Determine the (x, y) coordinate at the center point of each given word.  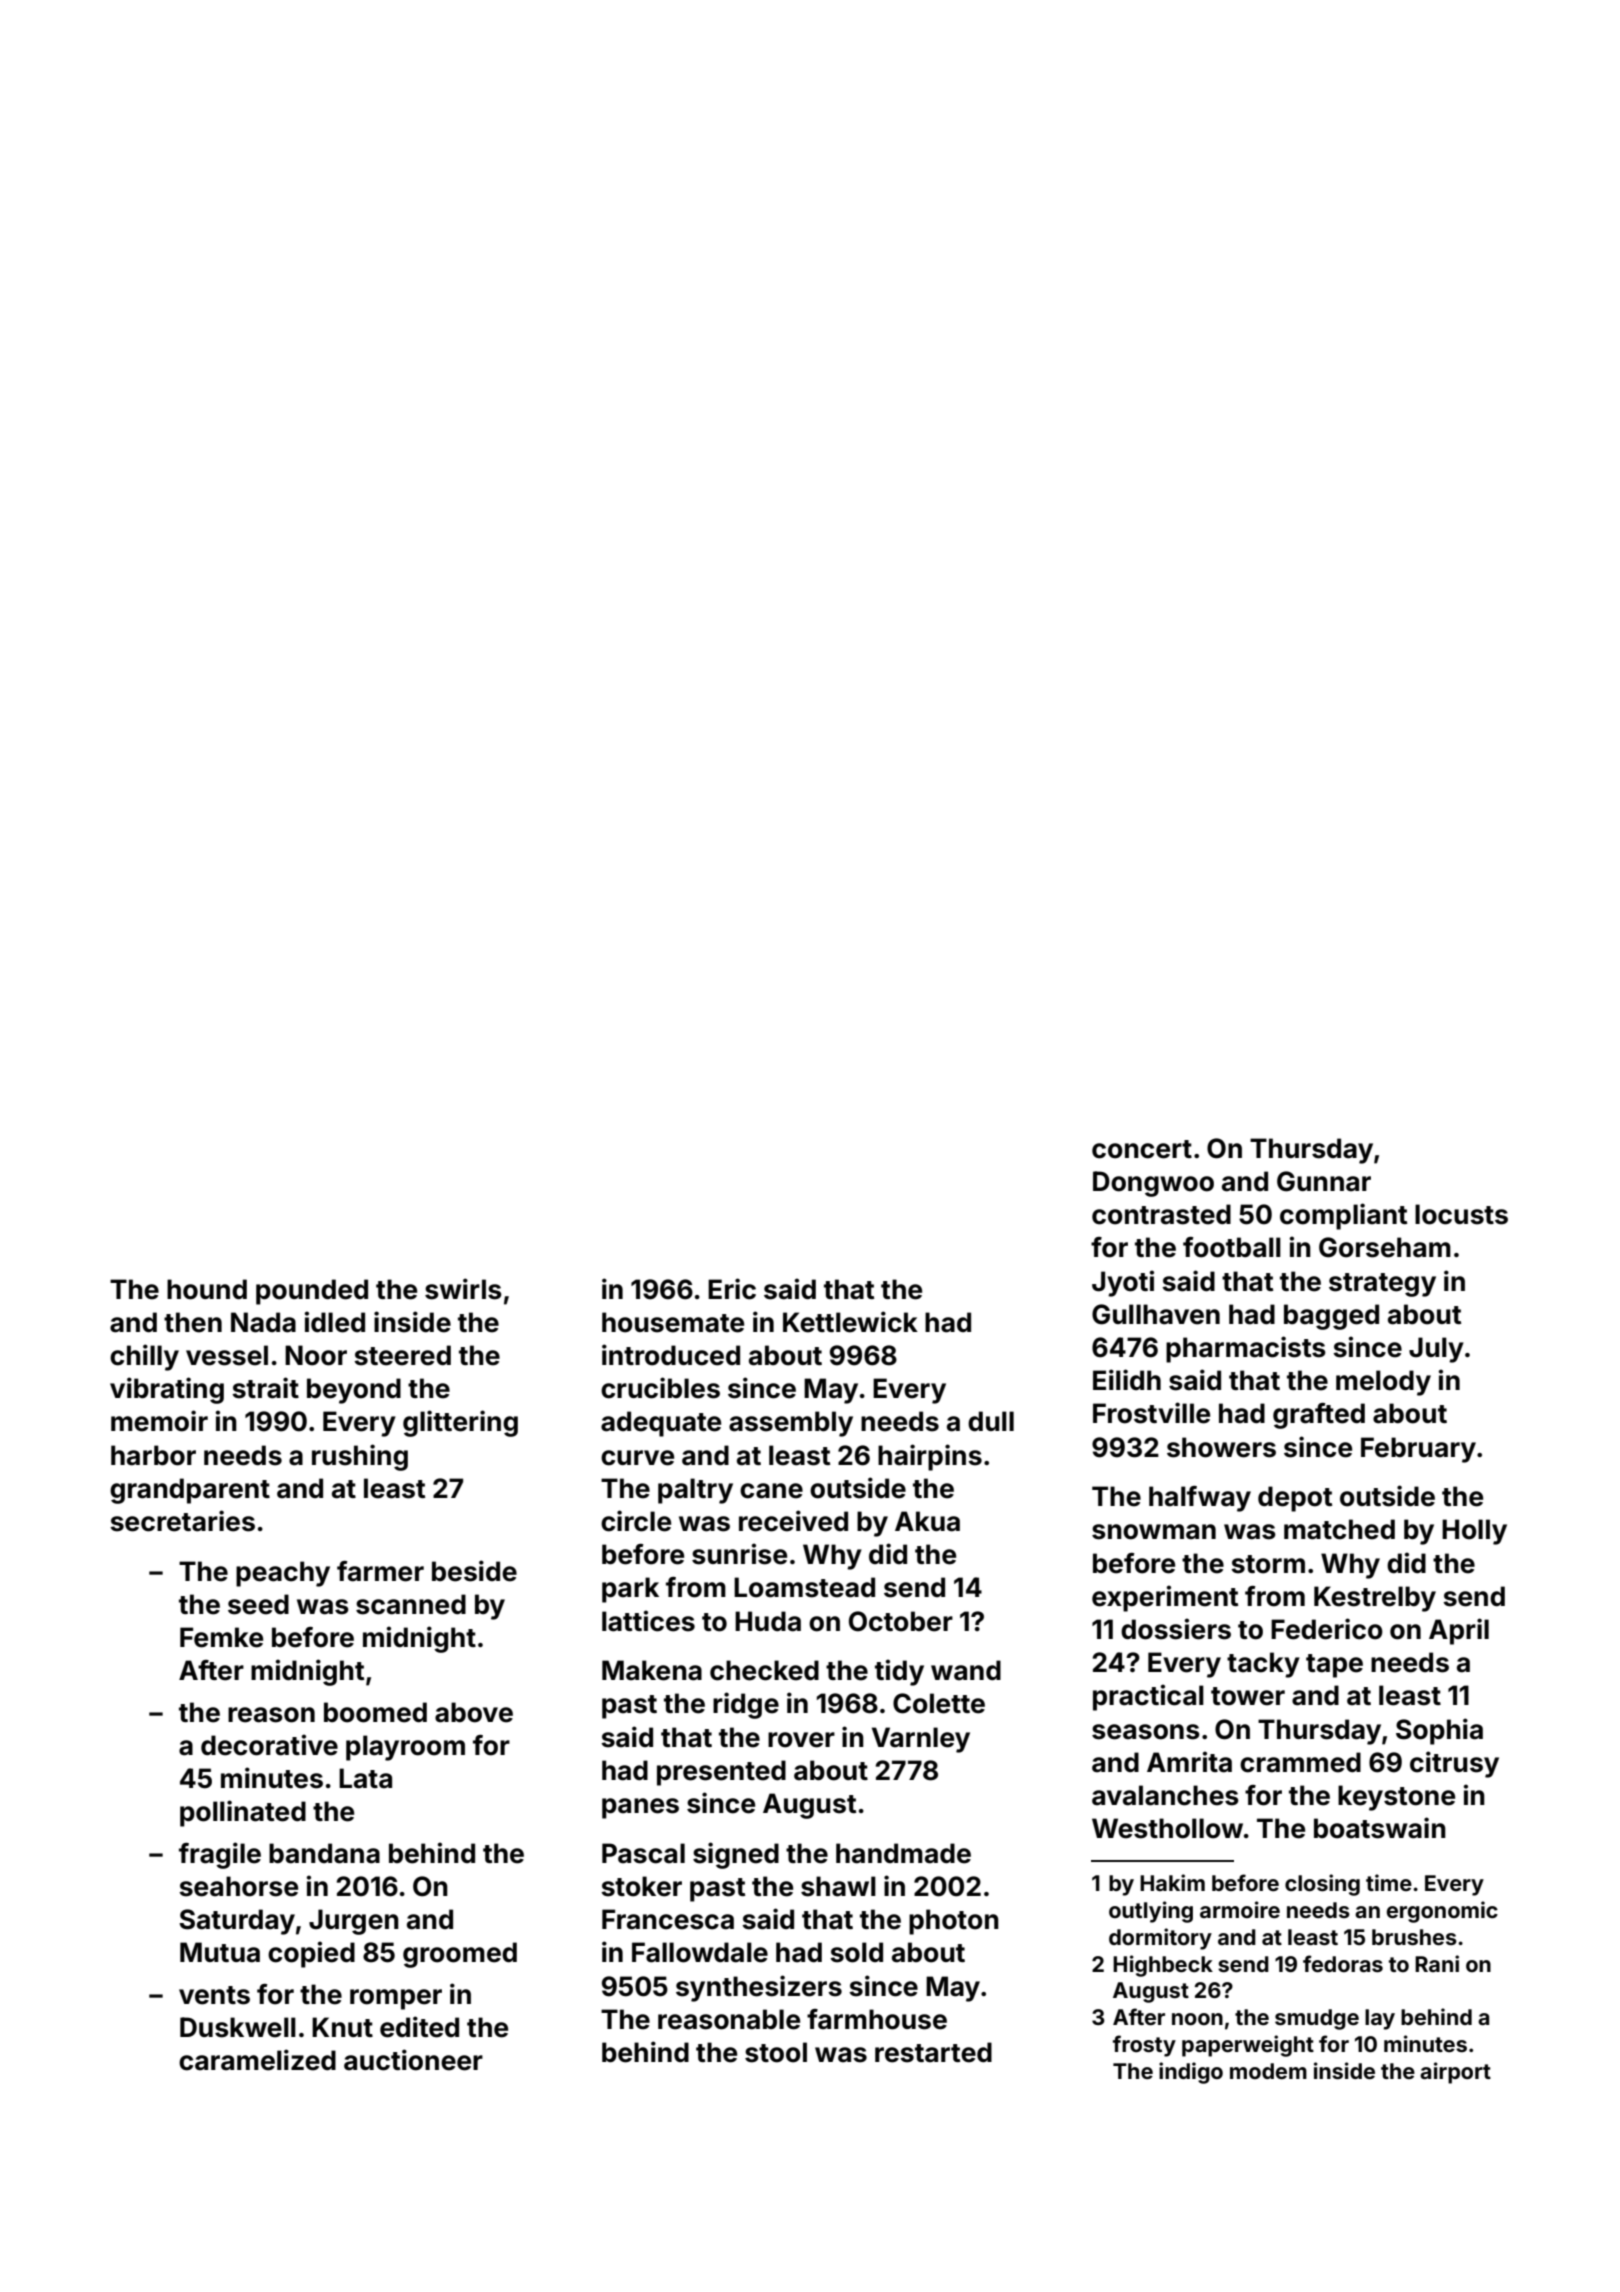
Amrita (1189, 1762)
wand (966, 1670)
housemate (673, 1322)
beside (474, 1571)
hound (207, 1289)
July (1436, 1350)
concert (1142, 1149)
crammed (1300, 1762)
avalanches (1165, 1795)
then (193, 1322)
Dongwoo (1153, 1184)
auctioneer (413, 2060)
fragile (220, 1855)
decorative (269, 1745)
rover (801, 1740)
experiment (1165, 1598)
